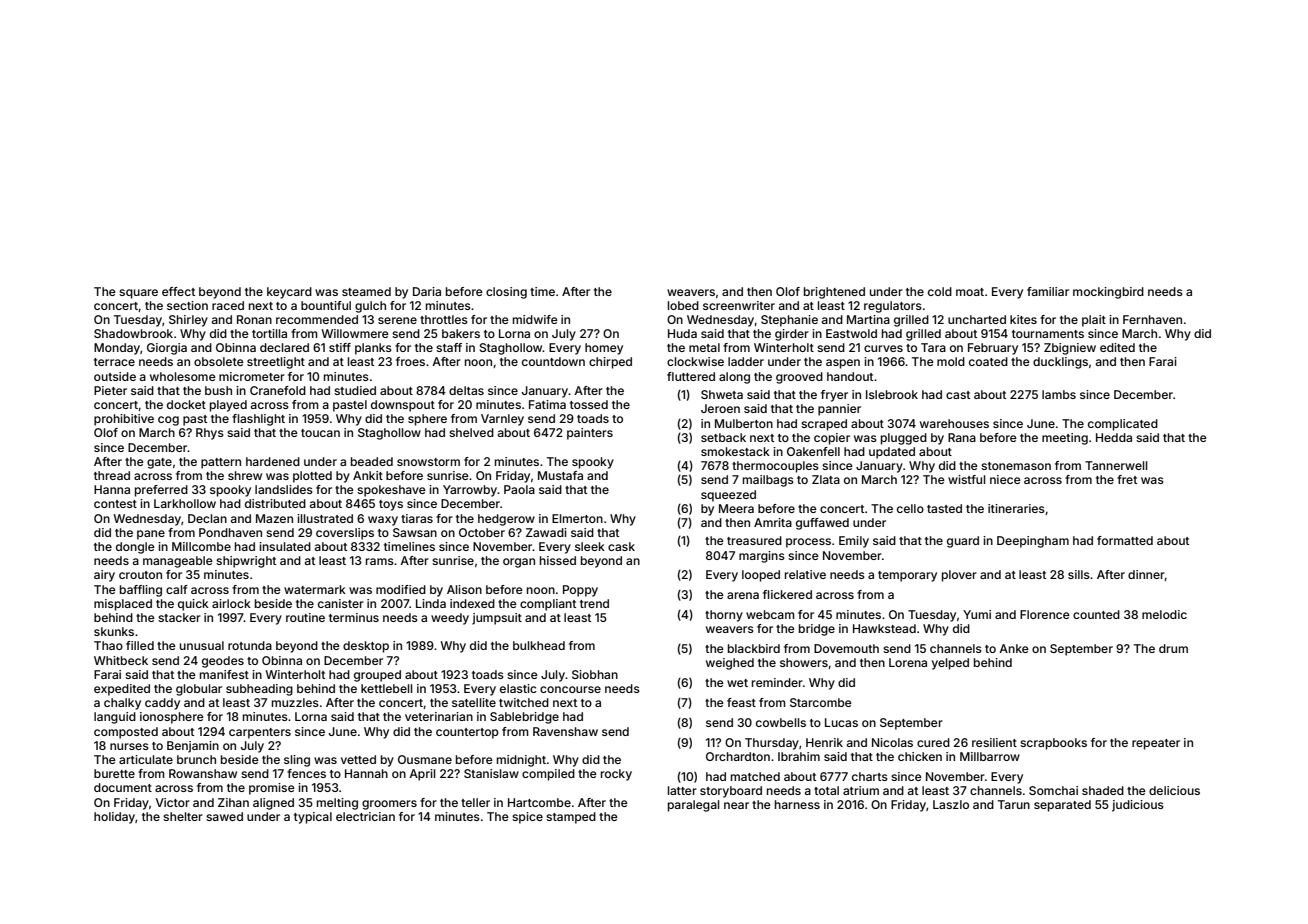 This screenshot has width=1308, height=924. I want to click on terminus, so click(354, 617).
